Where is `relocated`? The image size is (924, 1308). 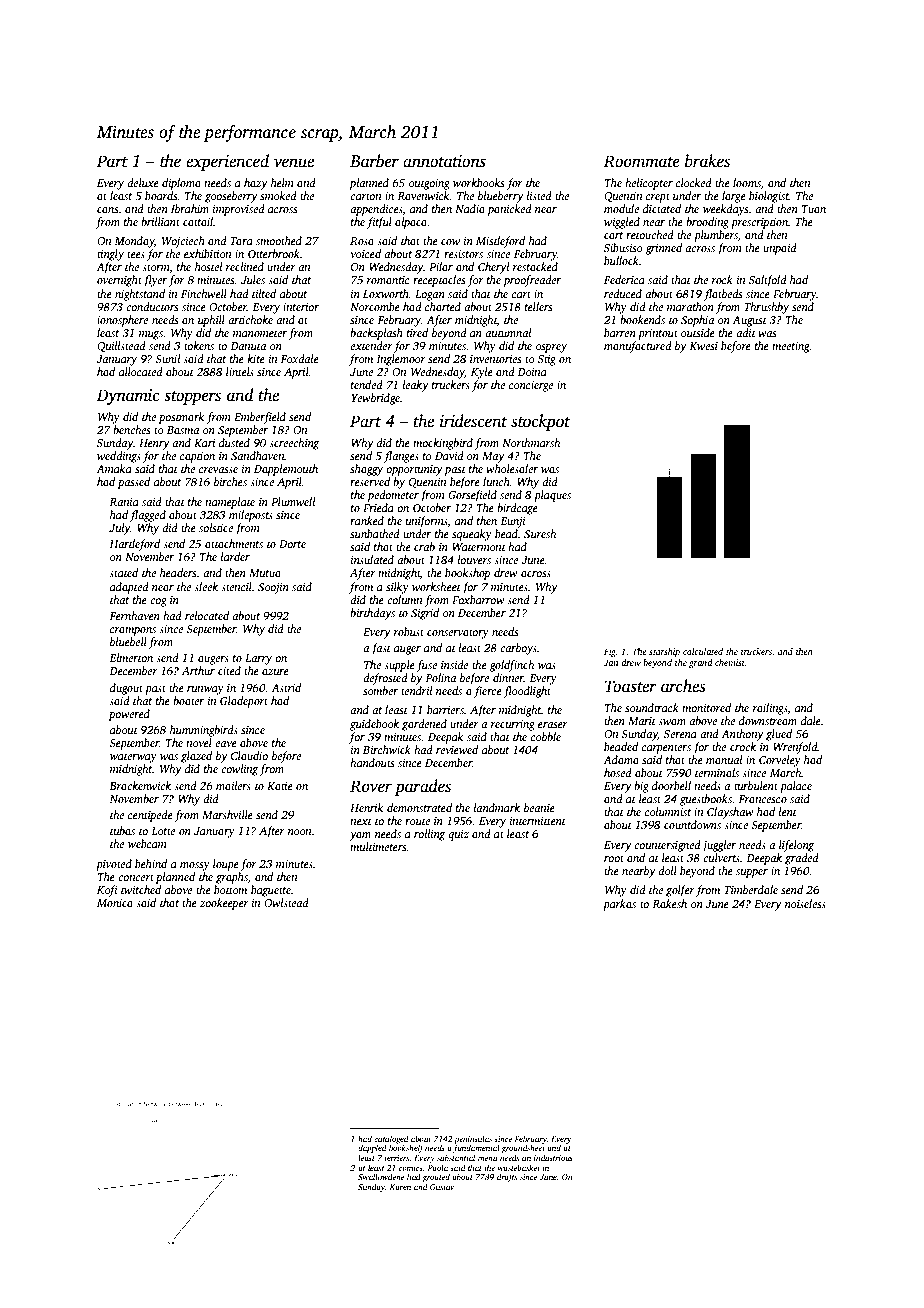 relocated is located at coordinates (207, 615).
